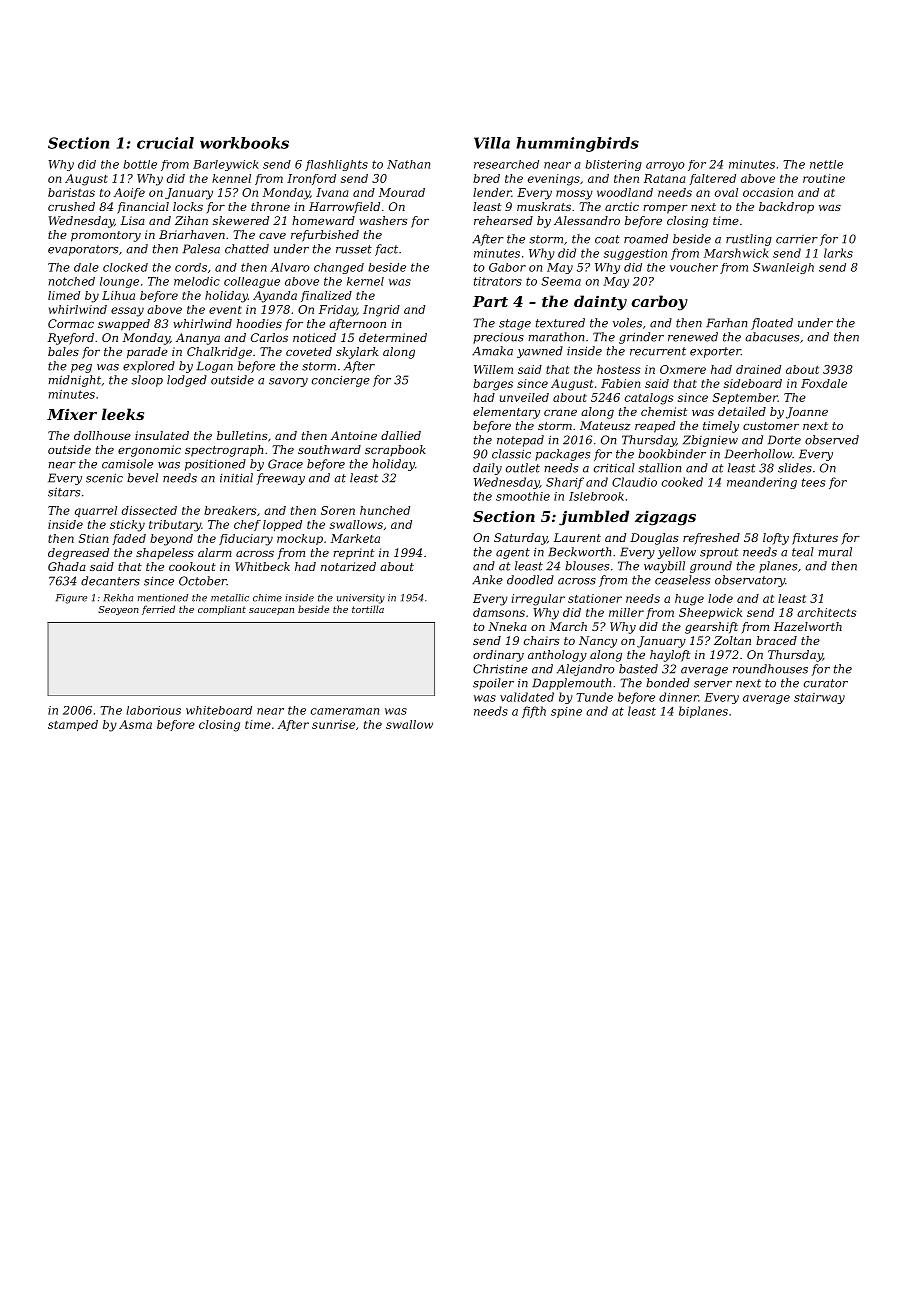 Image resolution: width=908 pixels, height=1316 pixels. I want to click on hummingbirds, so click(577, 144).
